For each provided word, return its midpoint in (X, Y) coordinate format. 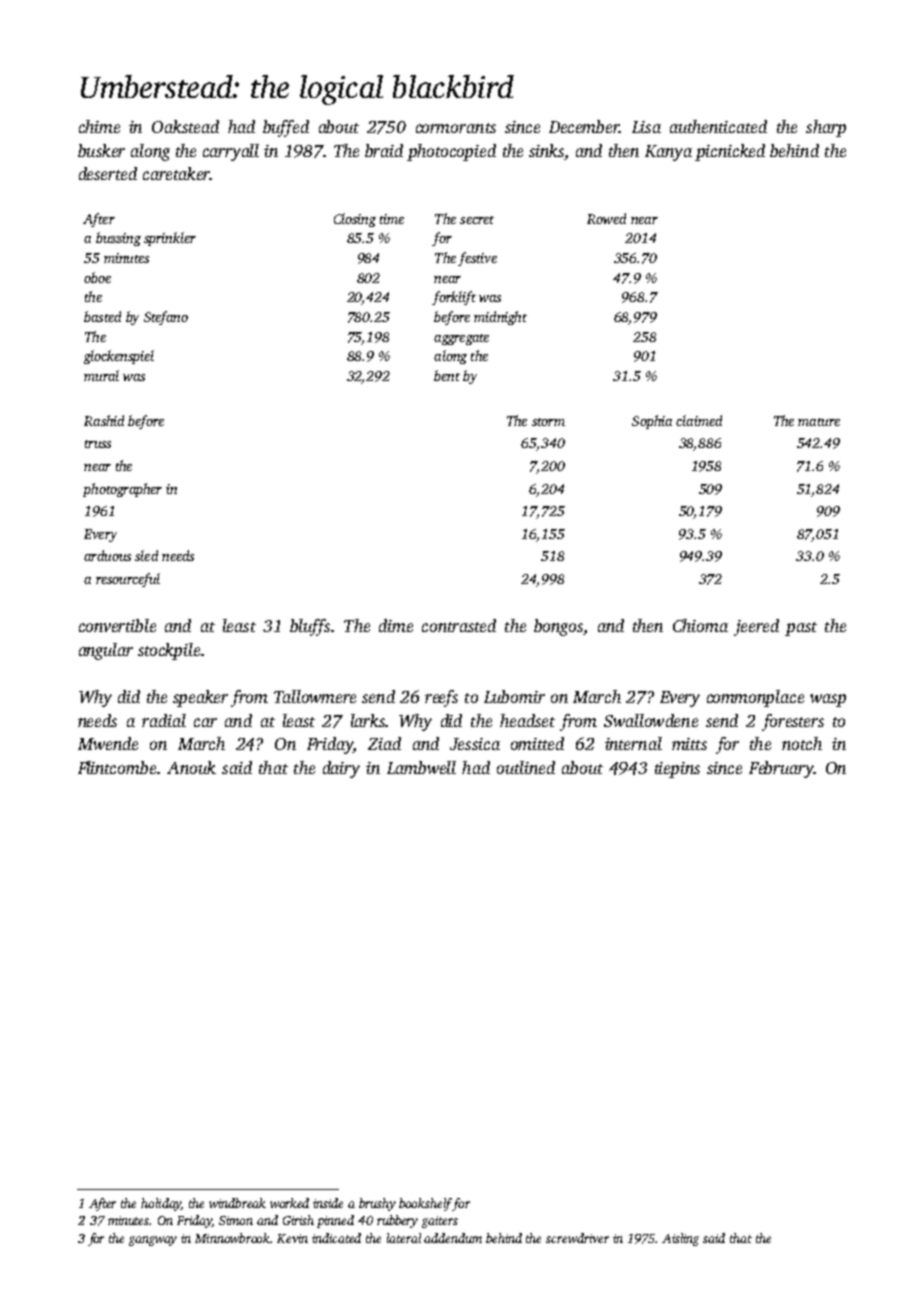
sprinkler (170, 239)
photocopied (451, 152)
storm (548, 422)
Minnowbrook (233, 1238)
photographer (122, 490)
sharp (826, 128)
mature (819, 422)
